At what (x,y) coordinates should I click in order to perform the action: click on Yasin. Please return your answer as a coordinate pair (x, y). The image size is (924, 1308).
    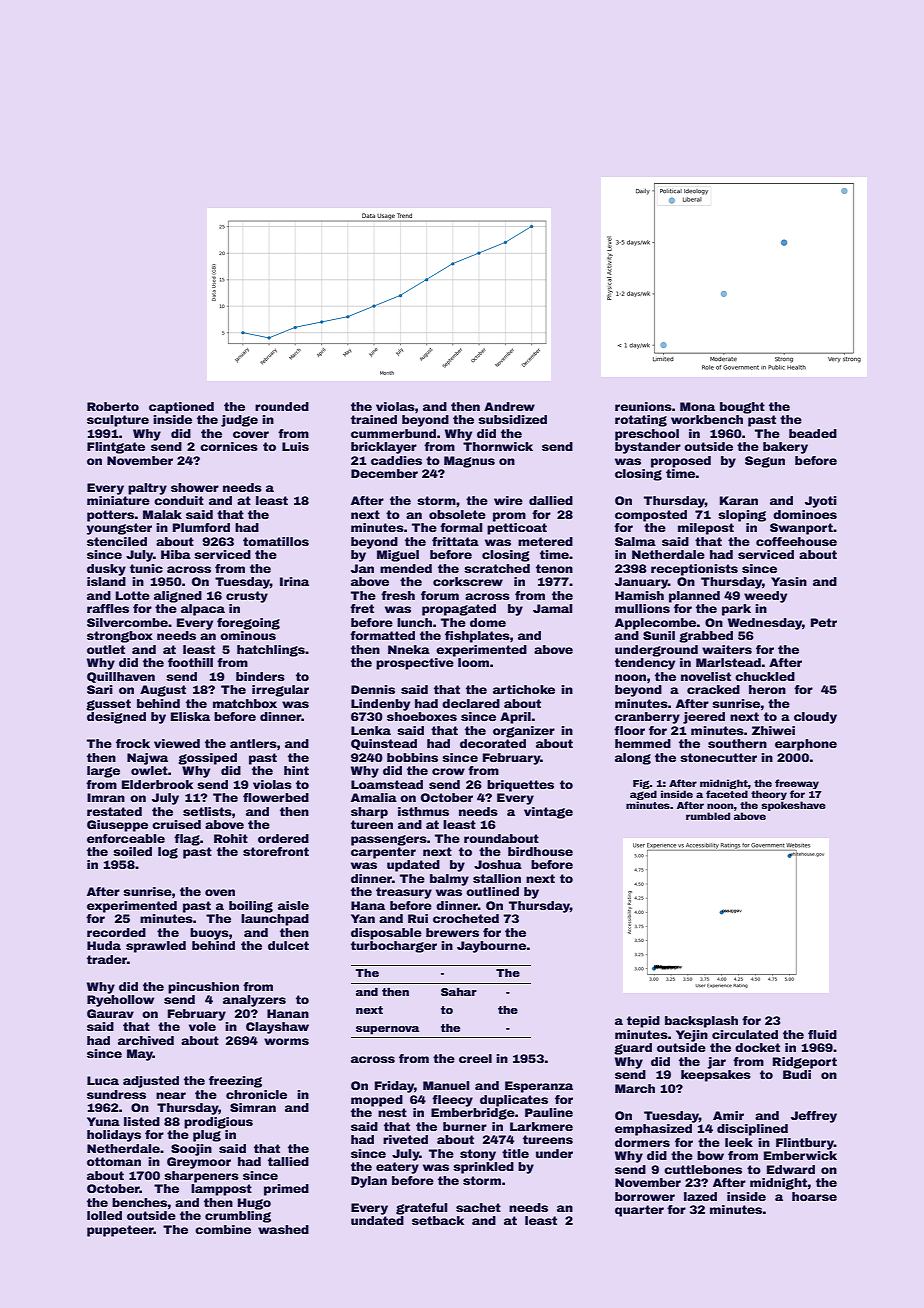
    Looking at the image, I should click on (789, 581).
